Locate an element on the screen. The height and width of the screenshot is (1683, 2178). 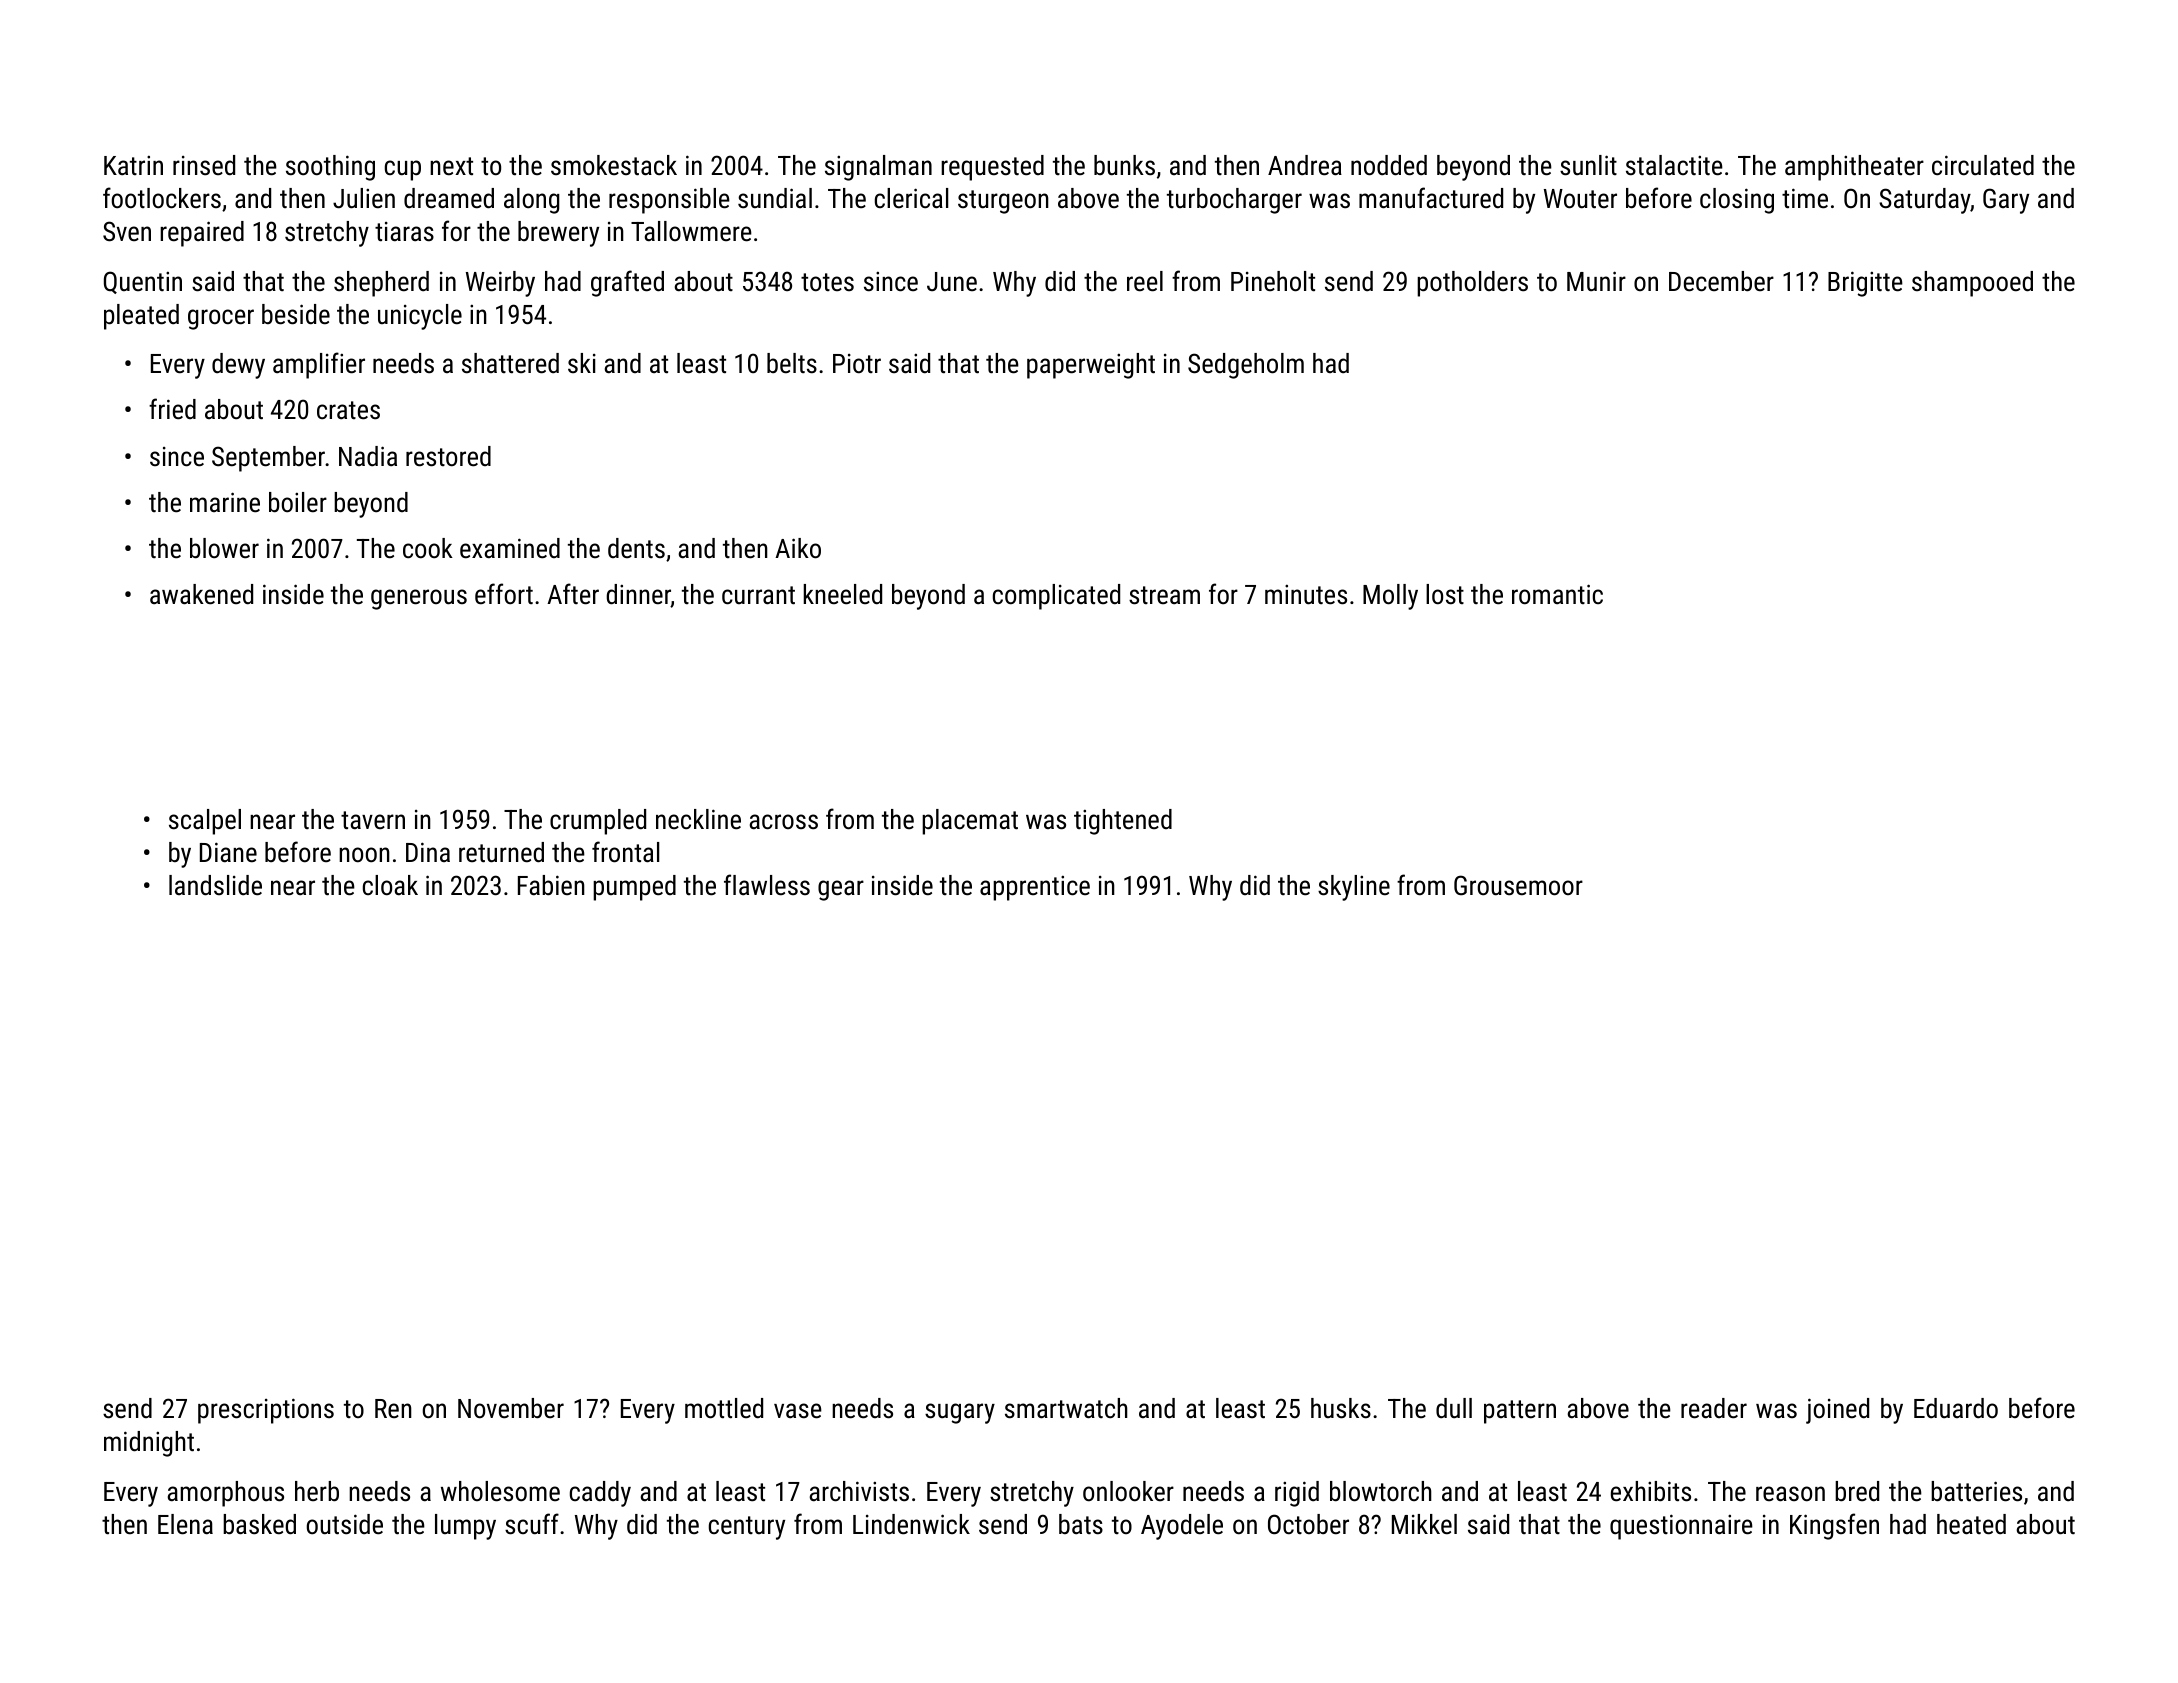
lost is located at coordinates (1445, 594).
